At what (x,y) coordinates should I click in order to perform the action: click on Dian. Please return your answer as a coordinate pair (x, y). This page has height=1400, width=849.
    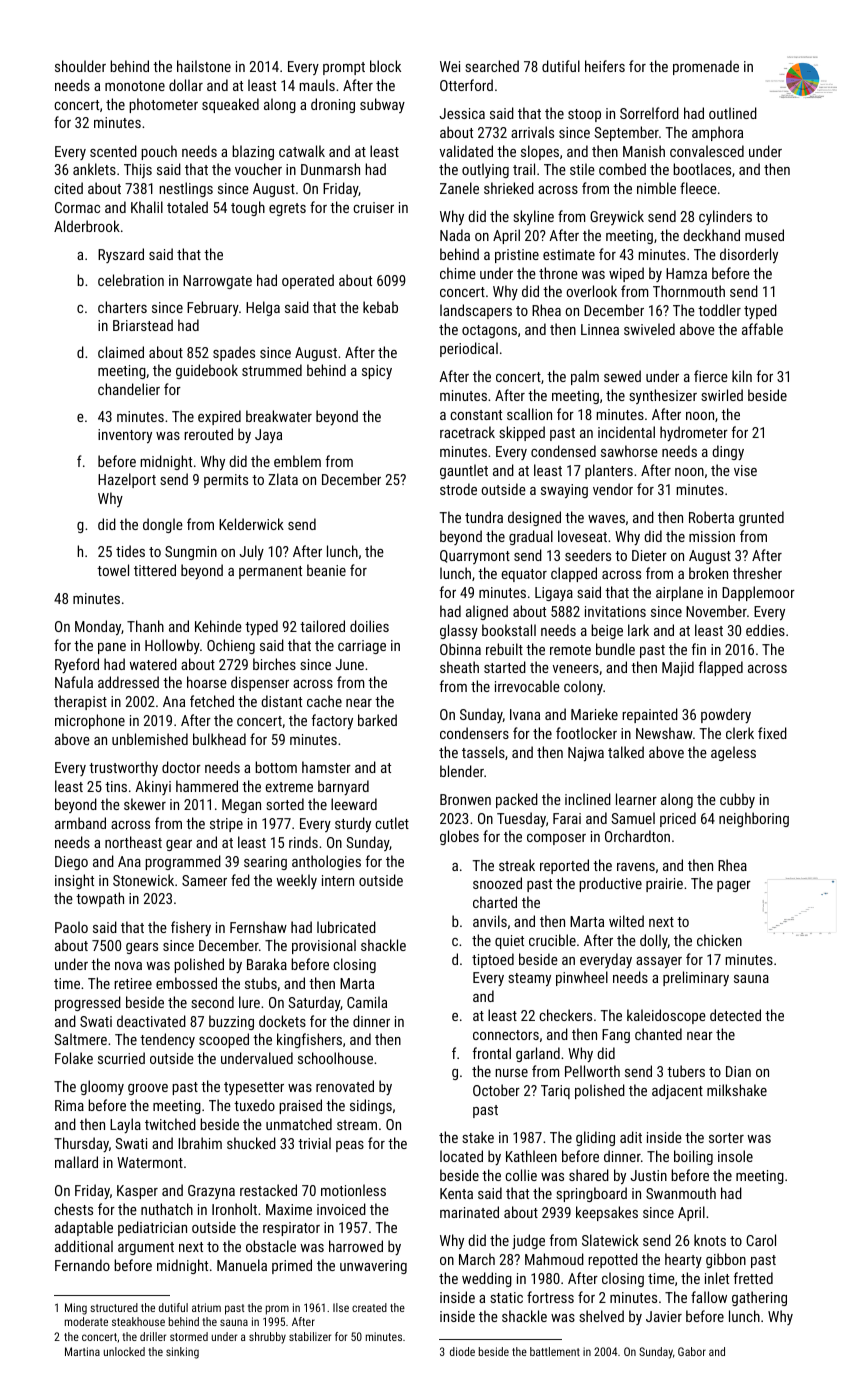
    Looking at the image, I should click on (738, 1071).
